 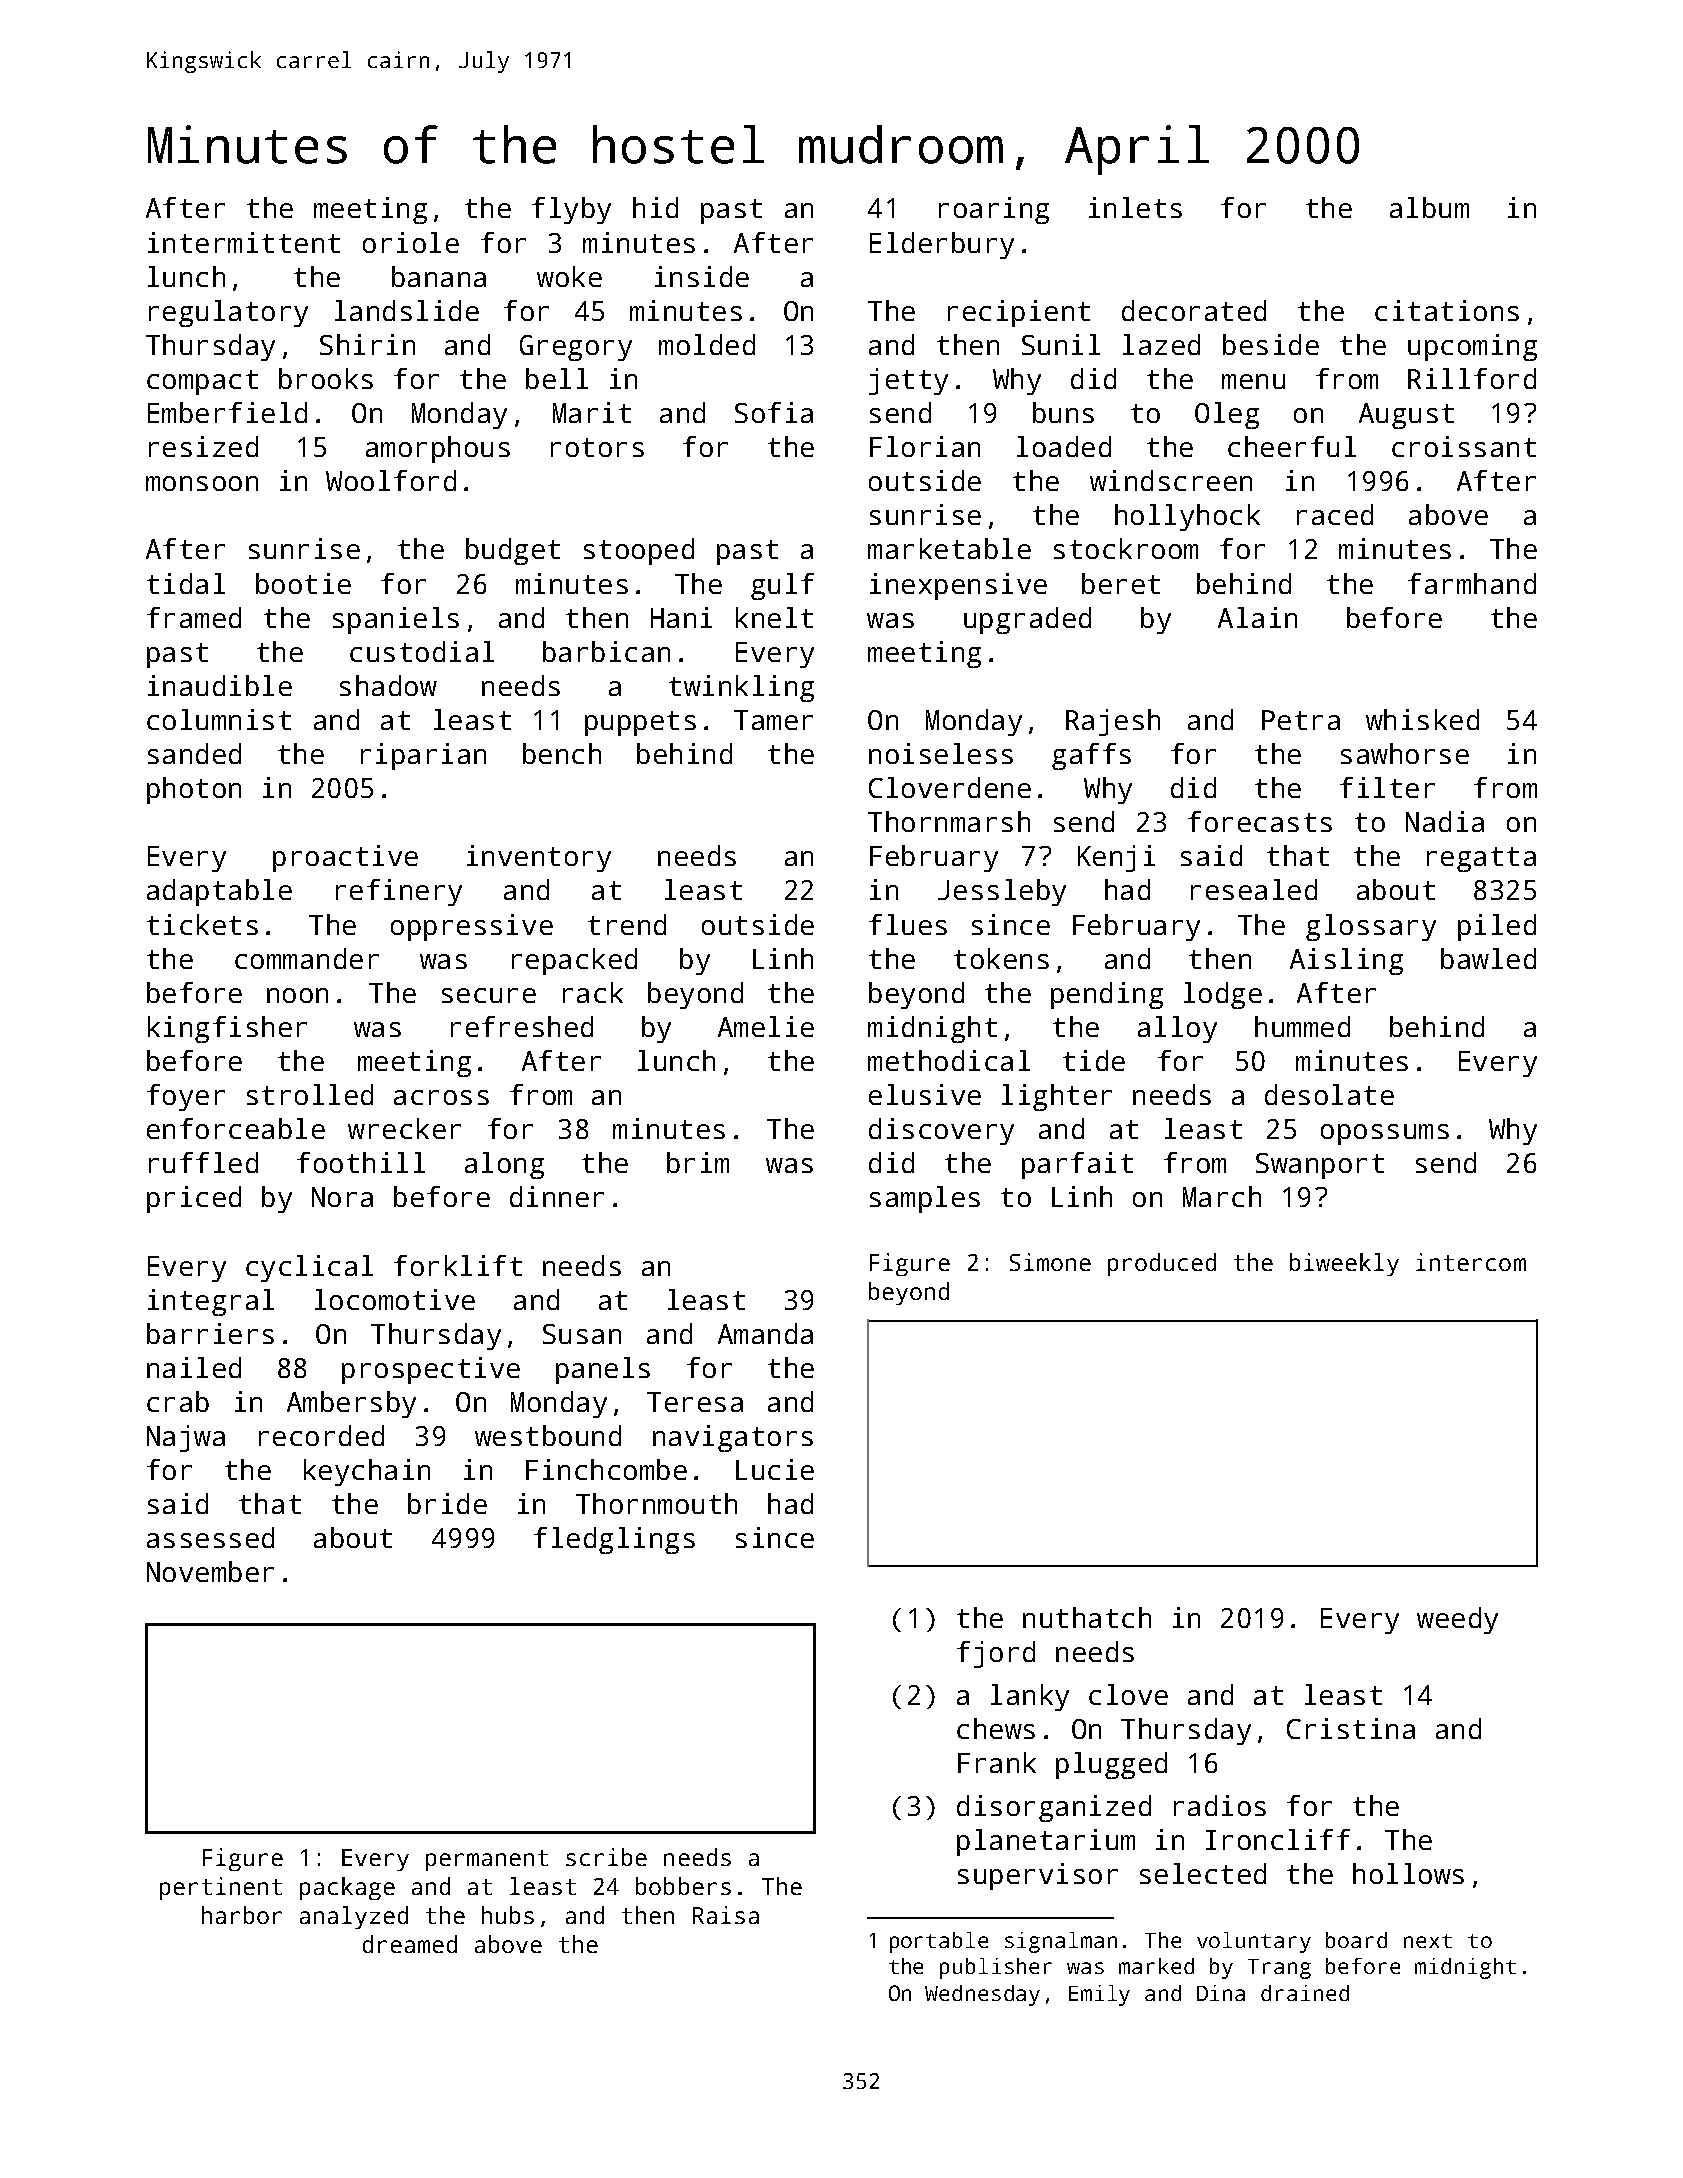 I want to click on foothill, so click(x=361, y=1162).
